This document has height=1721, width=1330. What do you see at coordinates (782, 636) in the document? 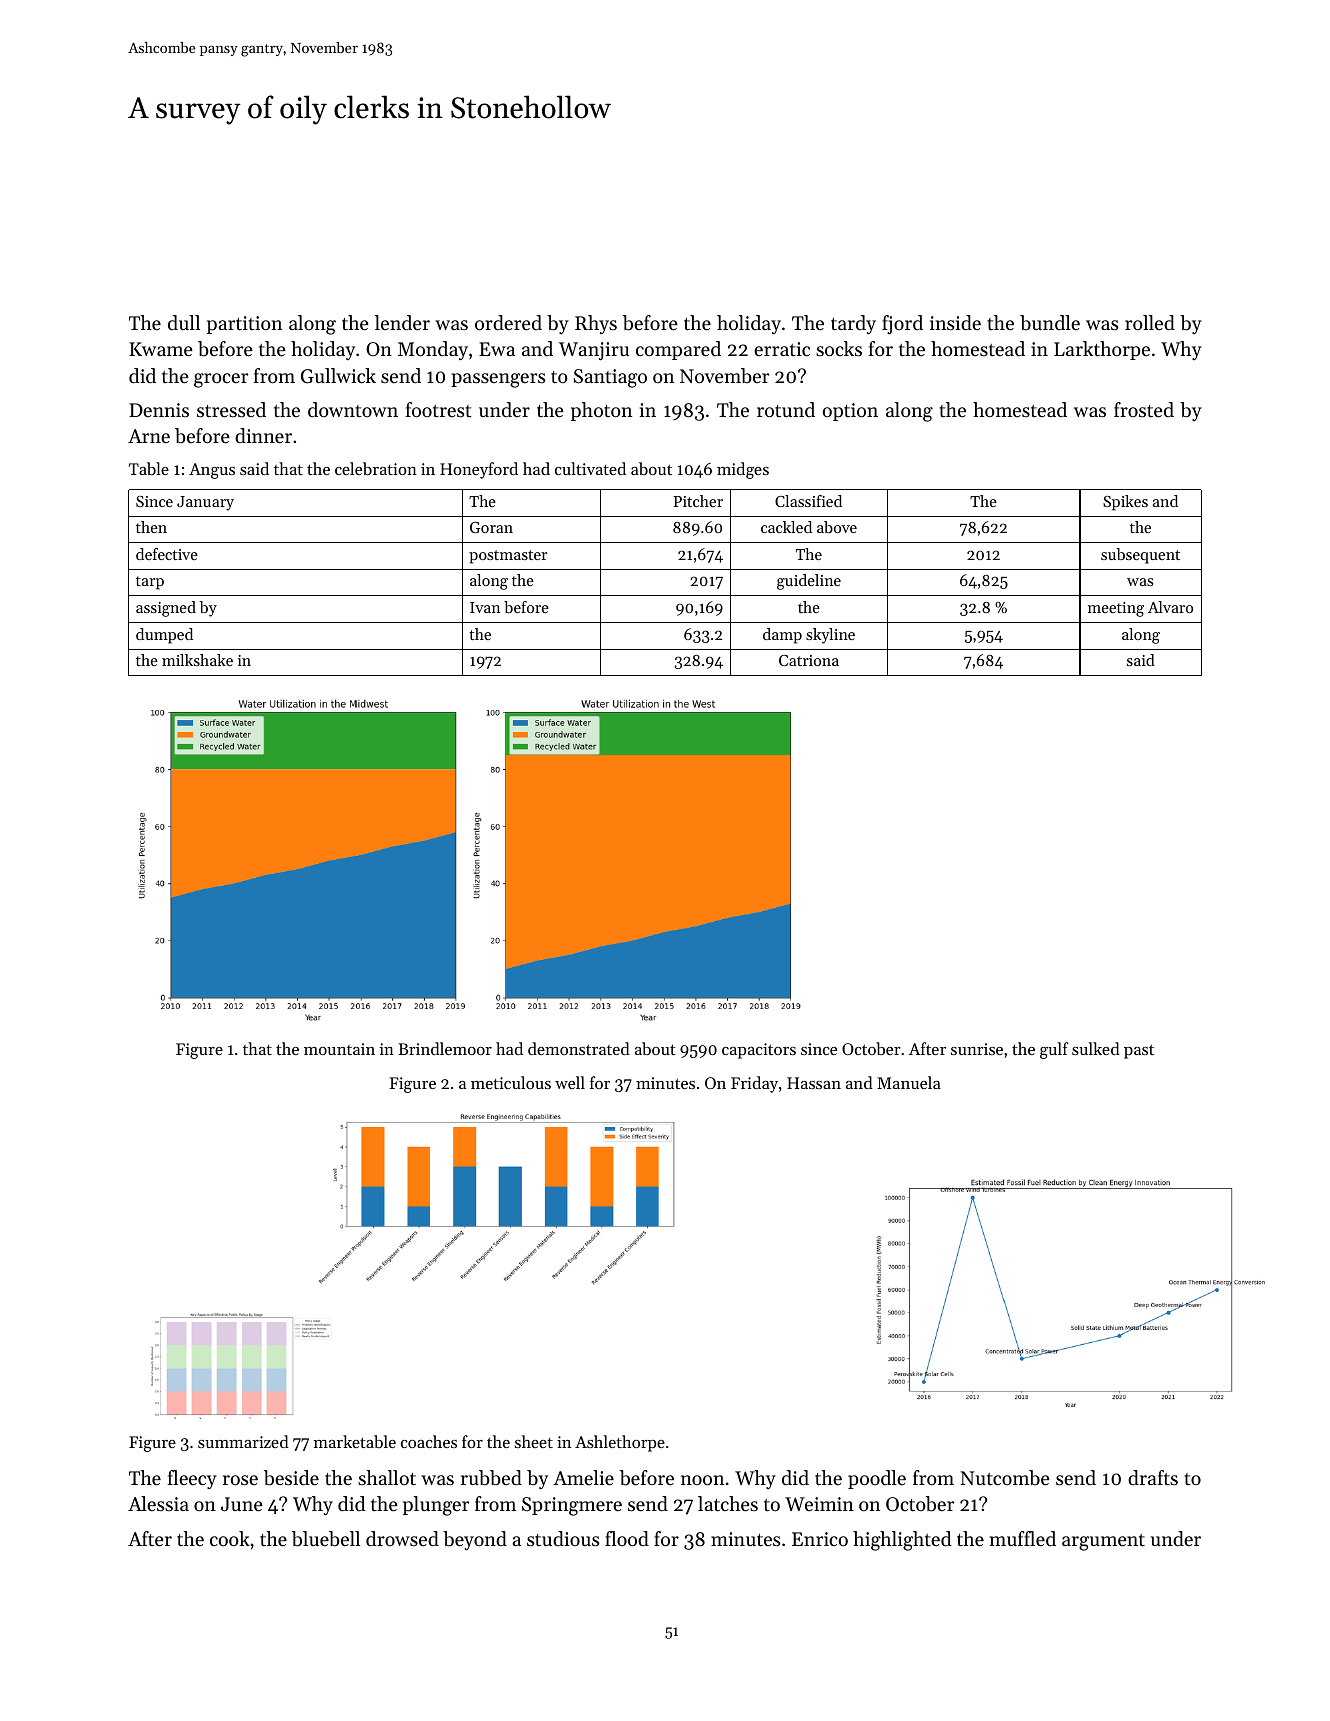
I see `damp` at bounding box center [782, 636].
